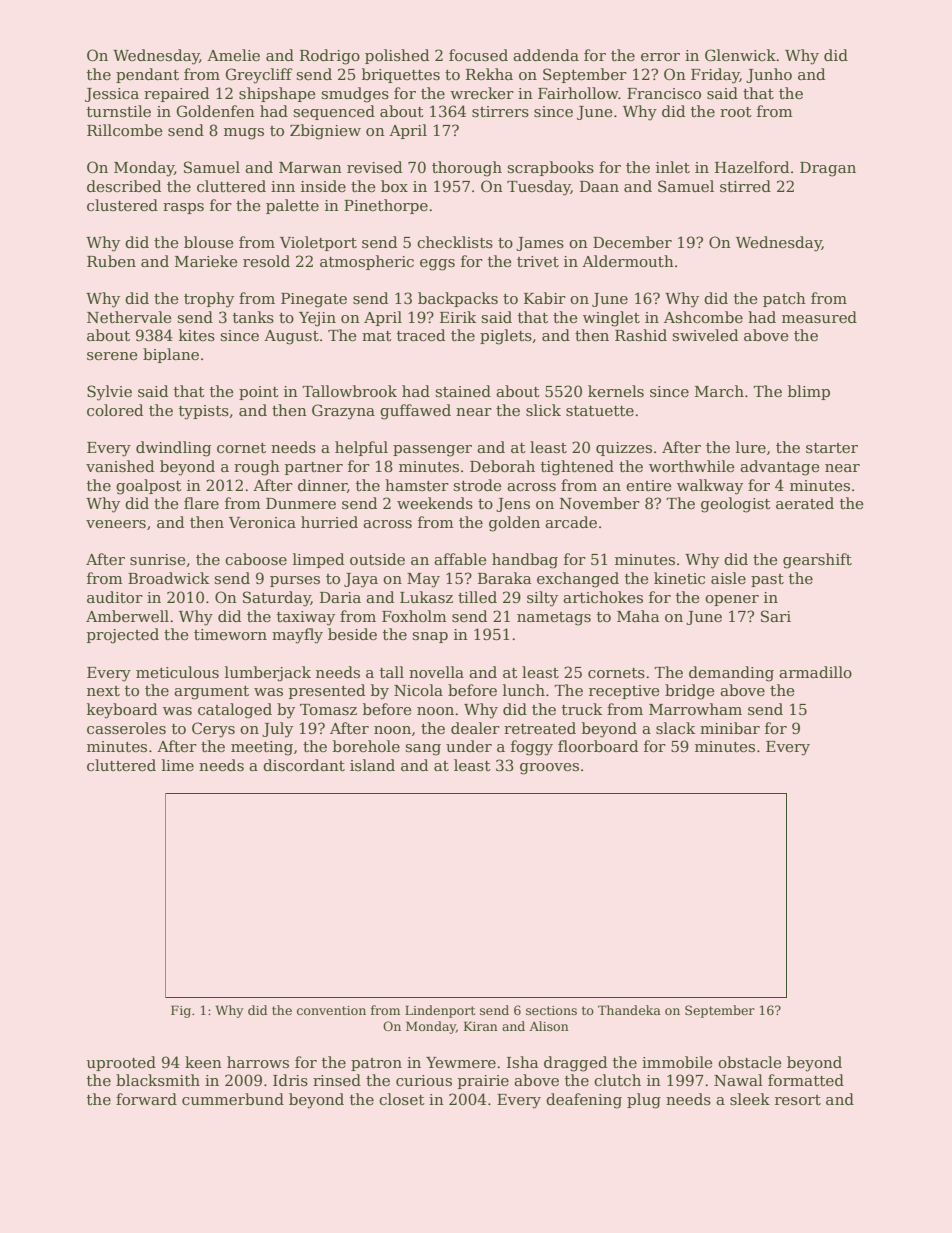 The image size is (952, 1233). Describe the element at coordinates (343, 412) in the page. I see `Grazyna` at that location.
